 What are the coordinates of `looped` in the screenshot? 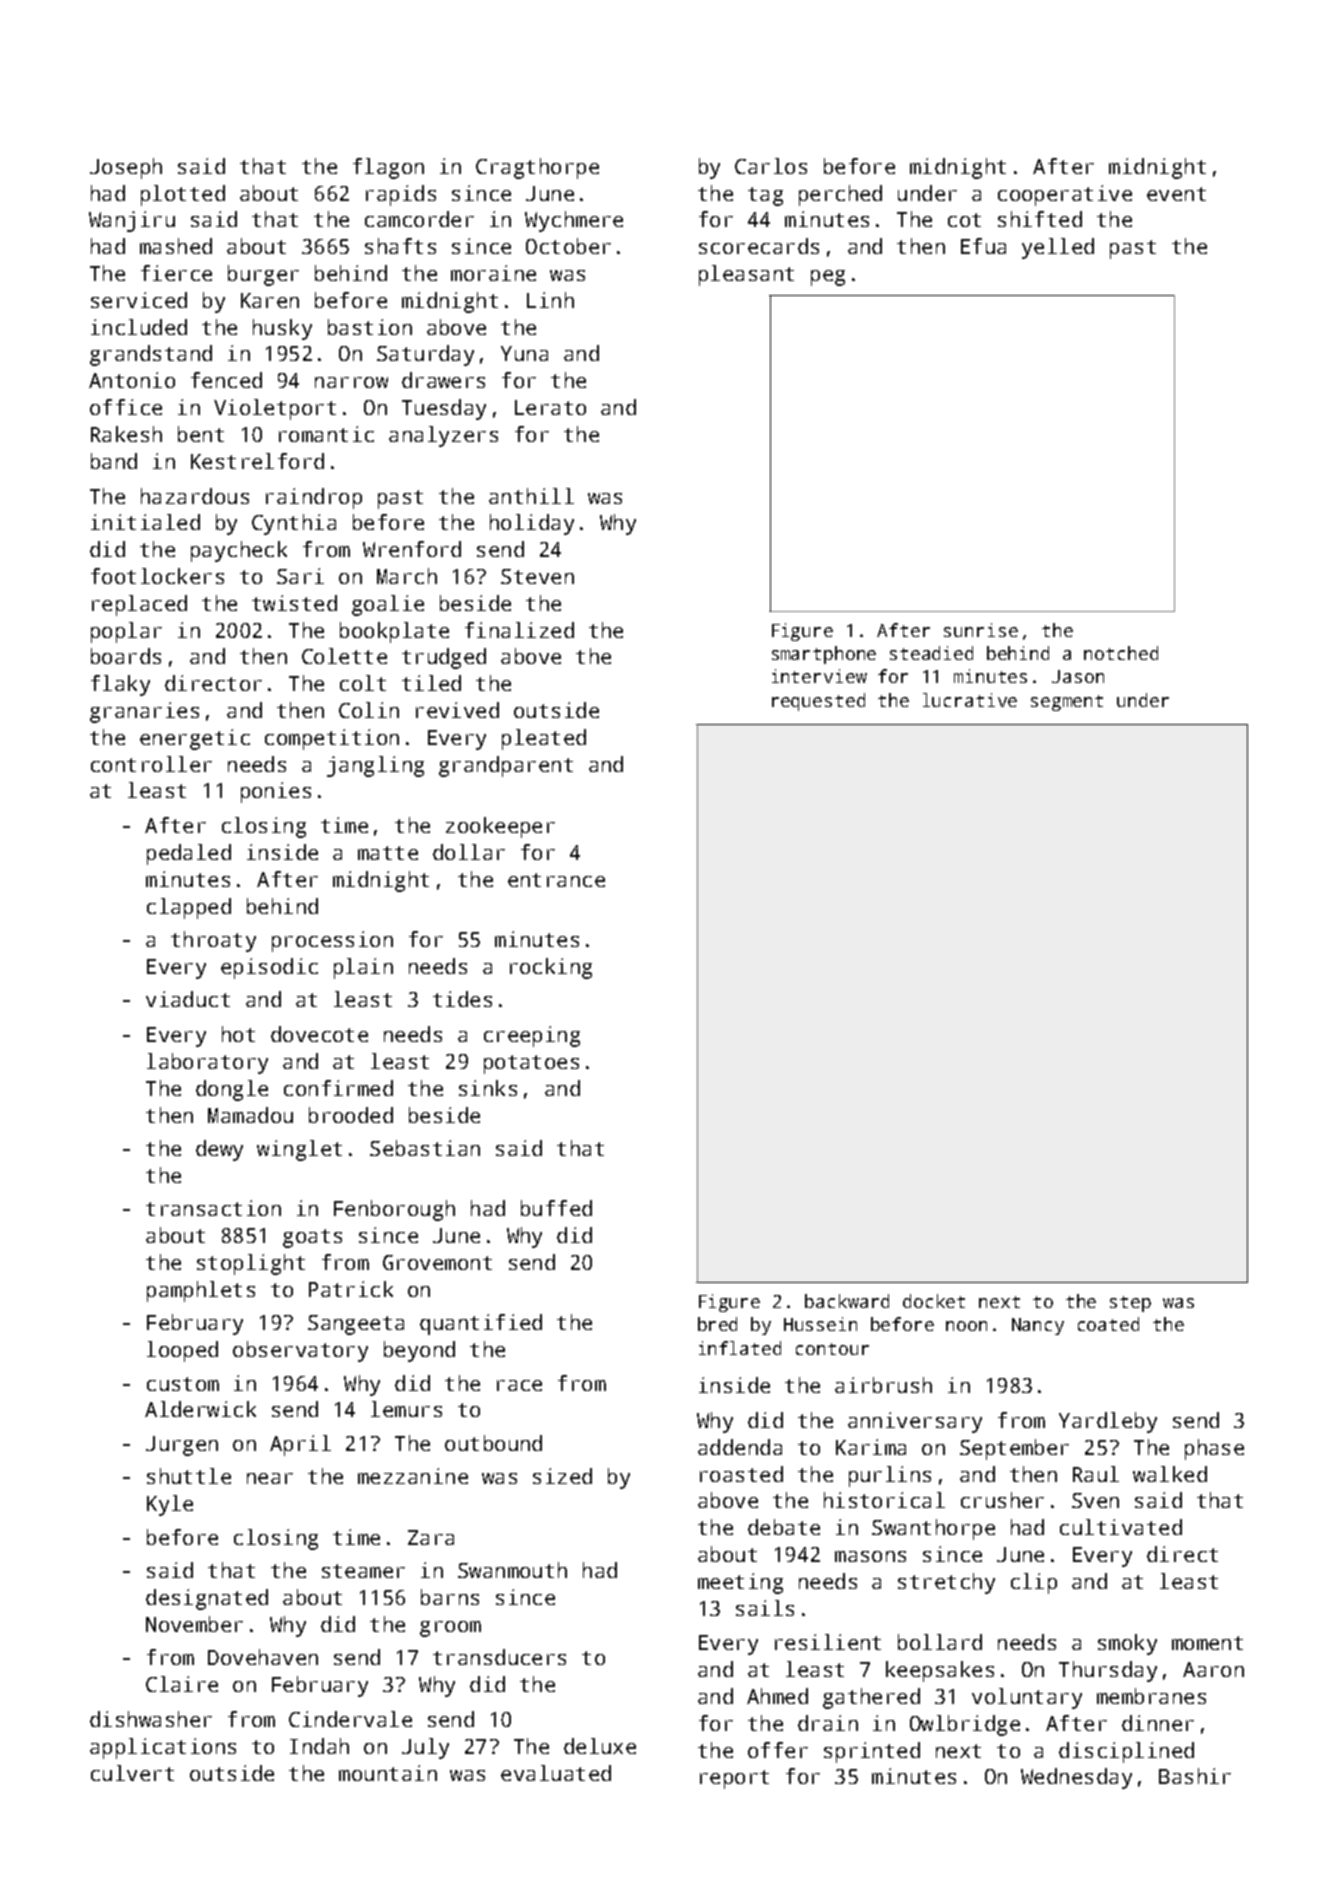 It's located at (182, 1351).
